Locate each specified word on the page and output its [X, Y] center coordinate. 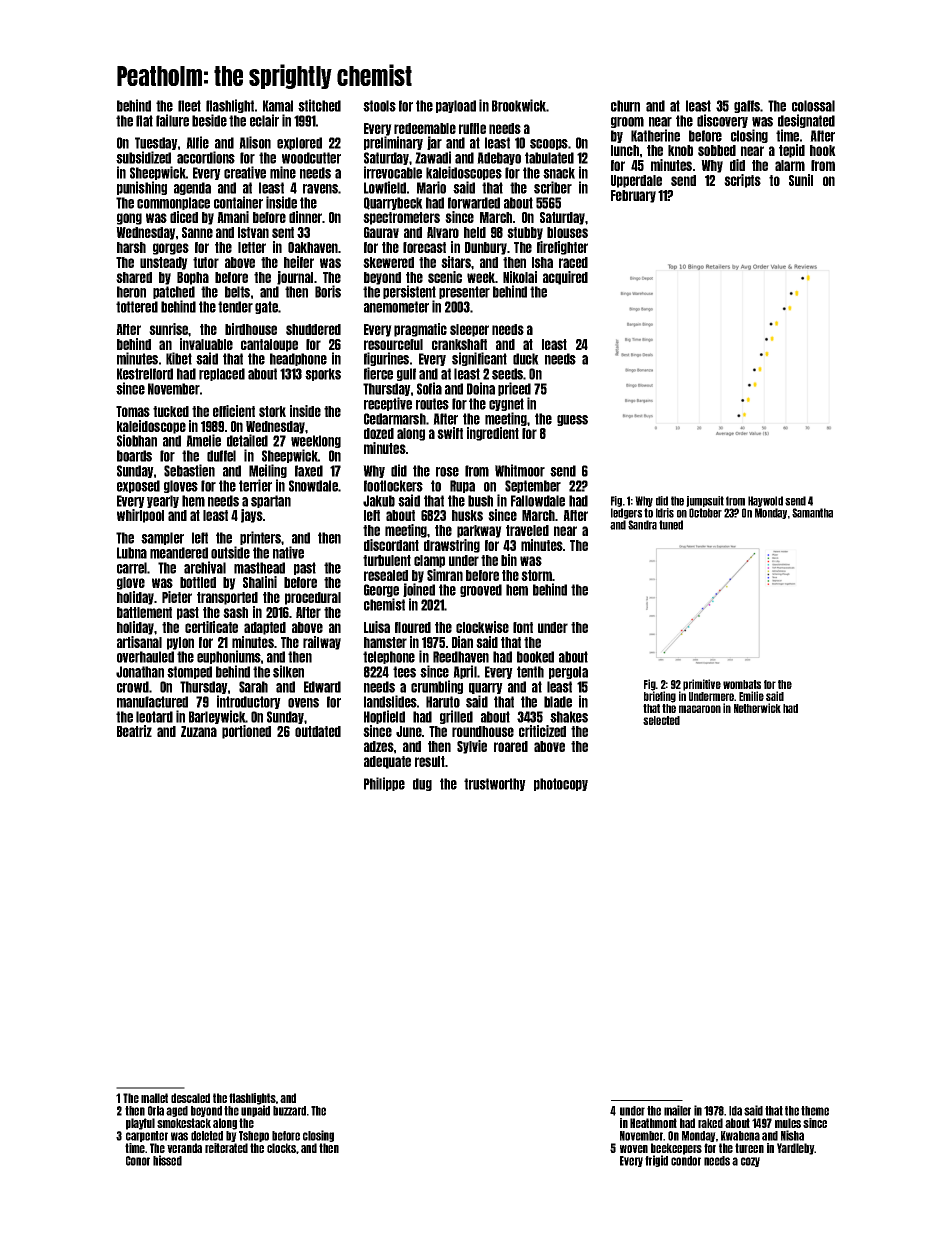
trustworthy [495, 784]
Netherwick [757, 708]
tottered [137, 307]
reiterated [226, 1148]
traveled [527, 530]
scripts [742, 181]
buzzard [289, 1111]
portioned [246, 732]
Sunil [801, 180]
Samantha [812, 513]
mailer [677, 1110]
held [475, 232]
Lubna [132, 553]
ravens [320, 189]
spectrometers [401, 218]
